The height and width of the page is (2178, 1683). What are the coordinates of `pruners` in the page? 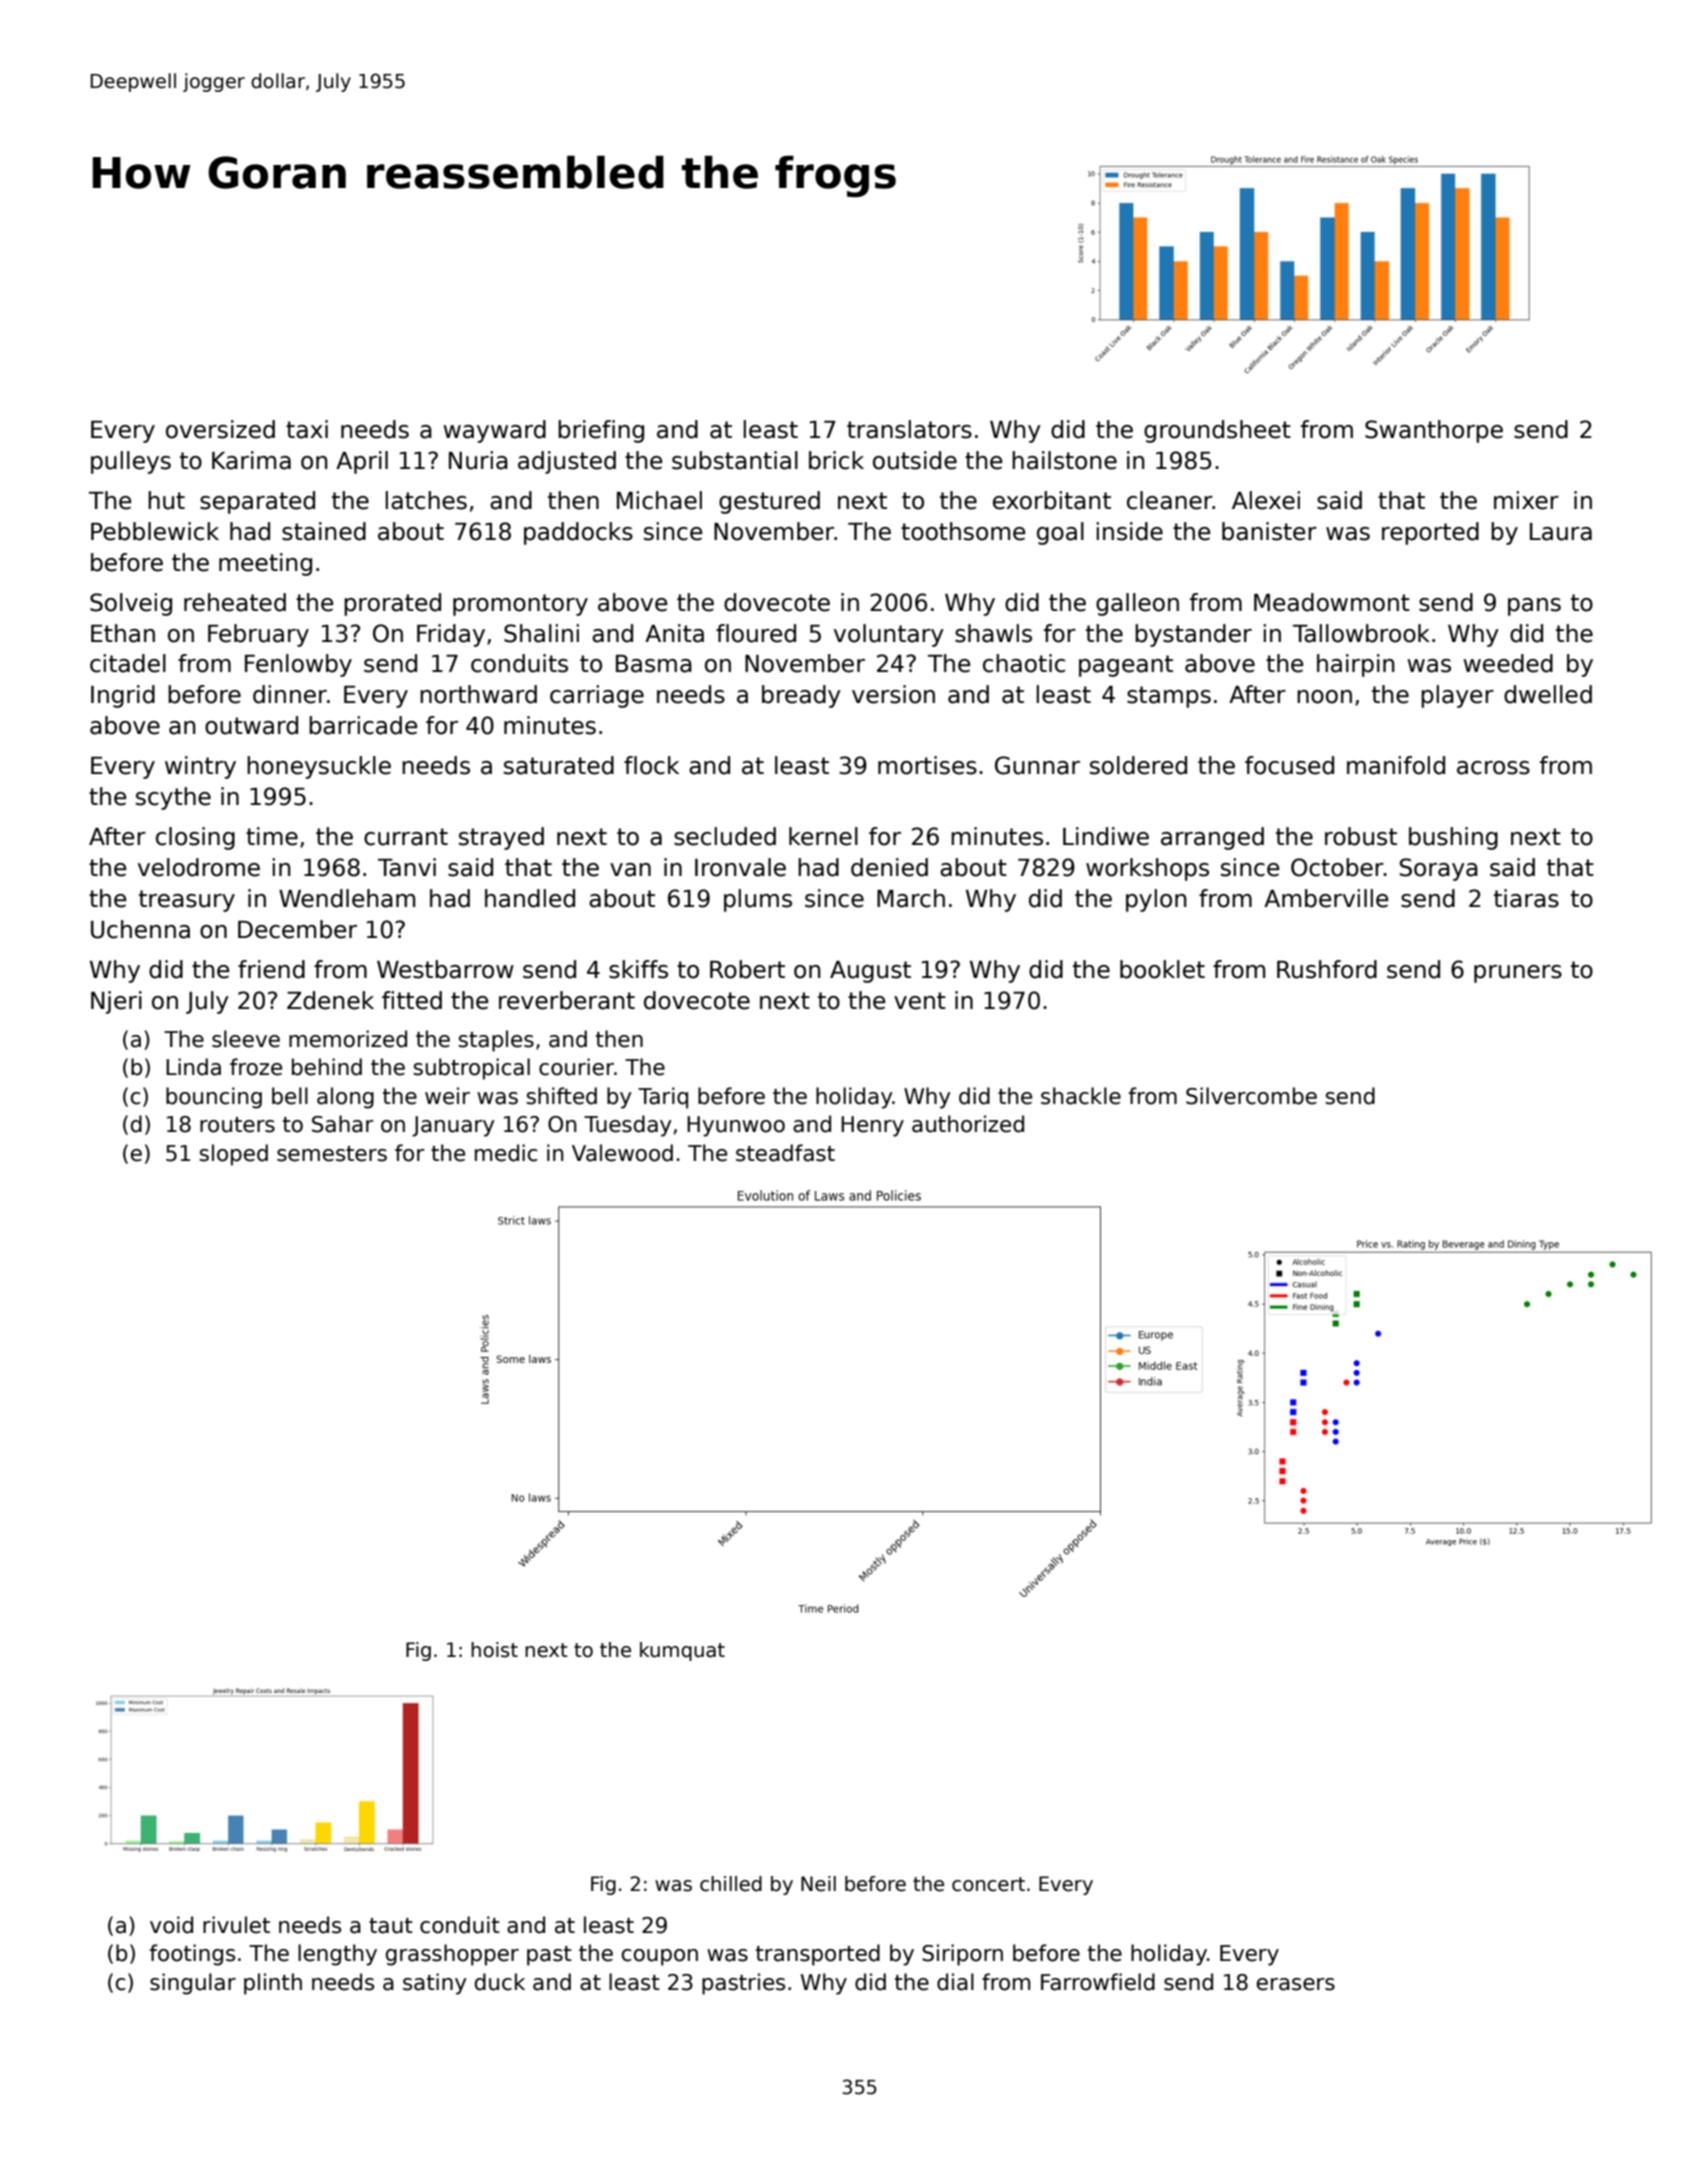 It's located at (1518, 974).
